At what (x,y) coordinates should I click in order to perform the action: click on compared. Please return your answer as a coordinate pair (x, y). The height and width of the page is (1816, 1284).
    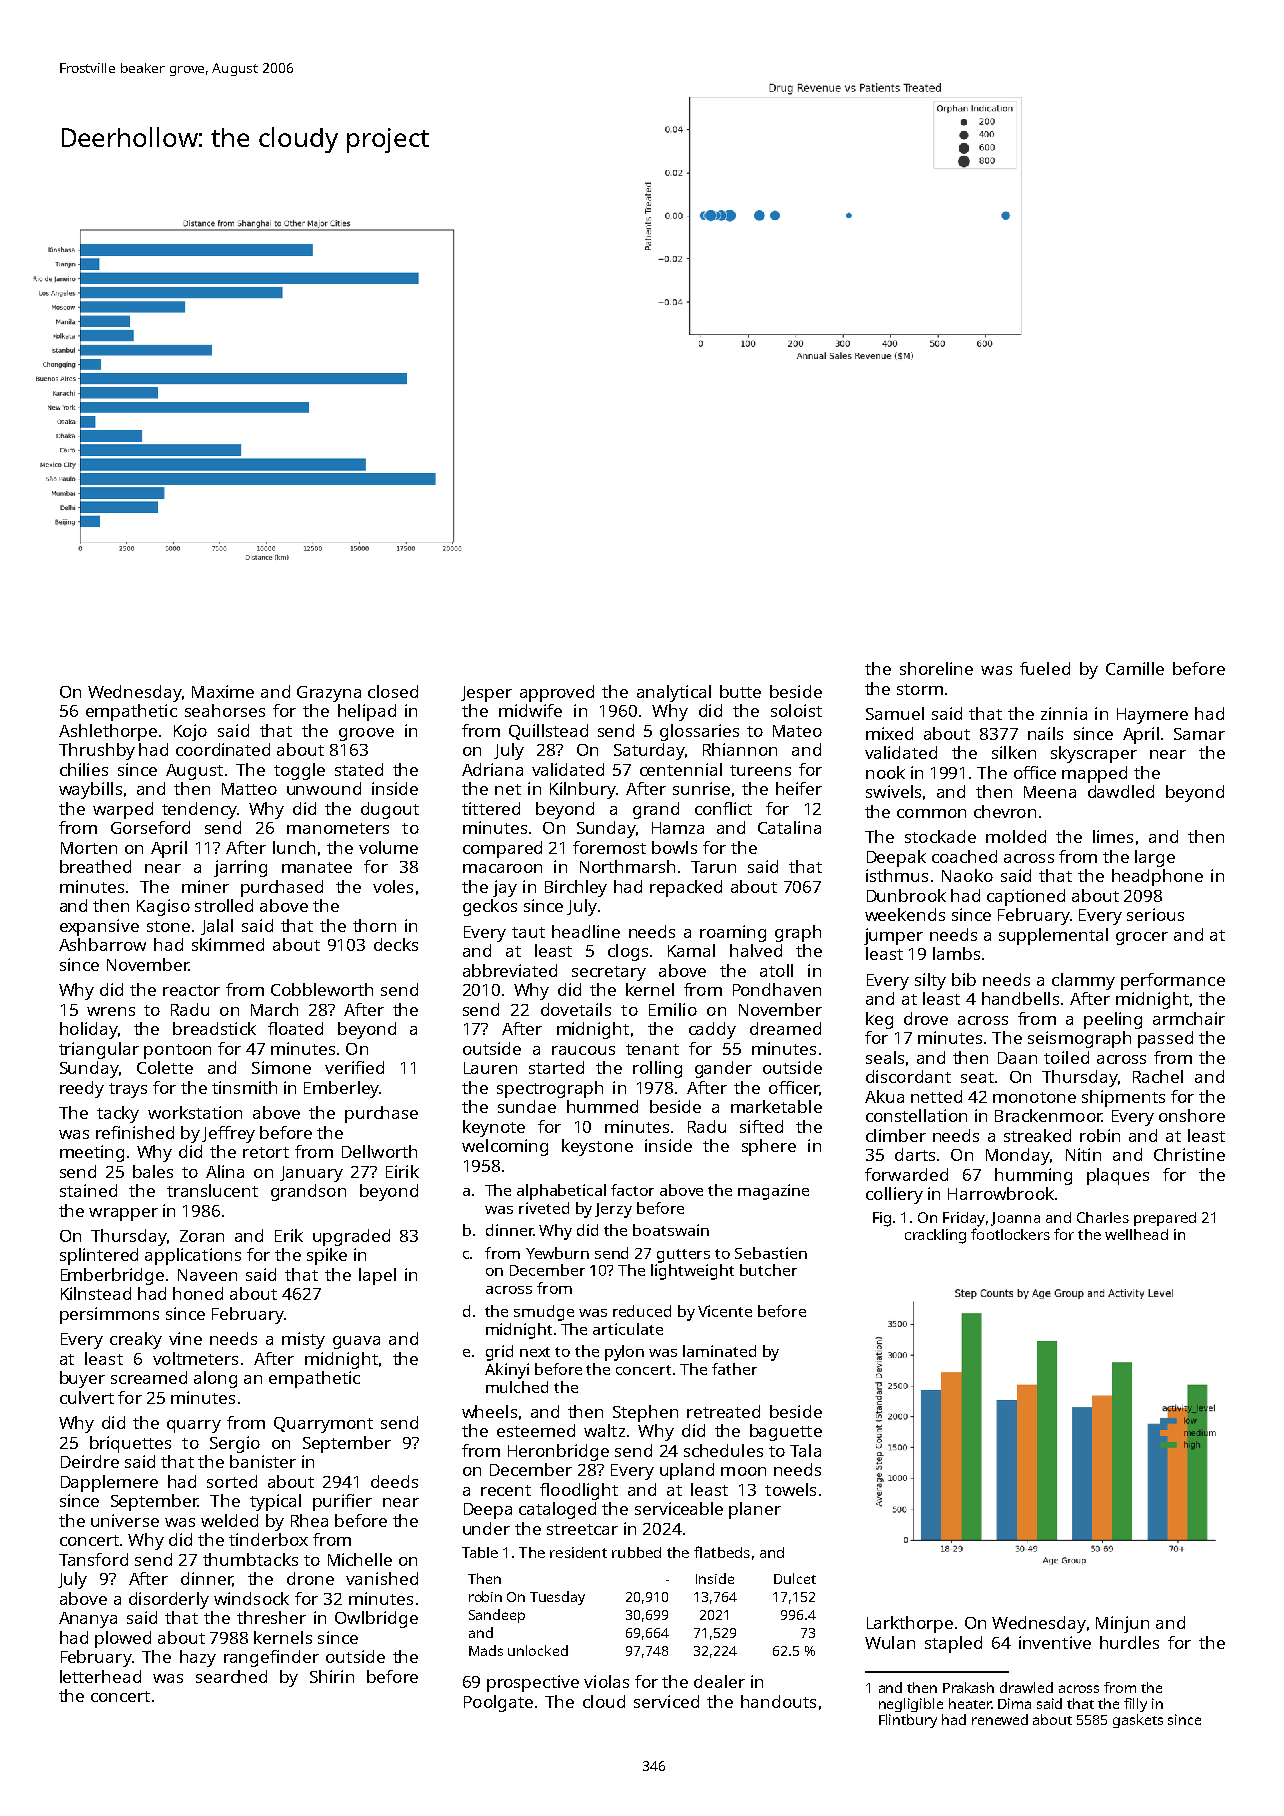
    Looking at the image, I should click on (502, 849).
